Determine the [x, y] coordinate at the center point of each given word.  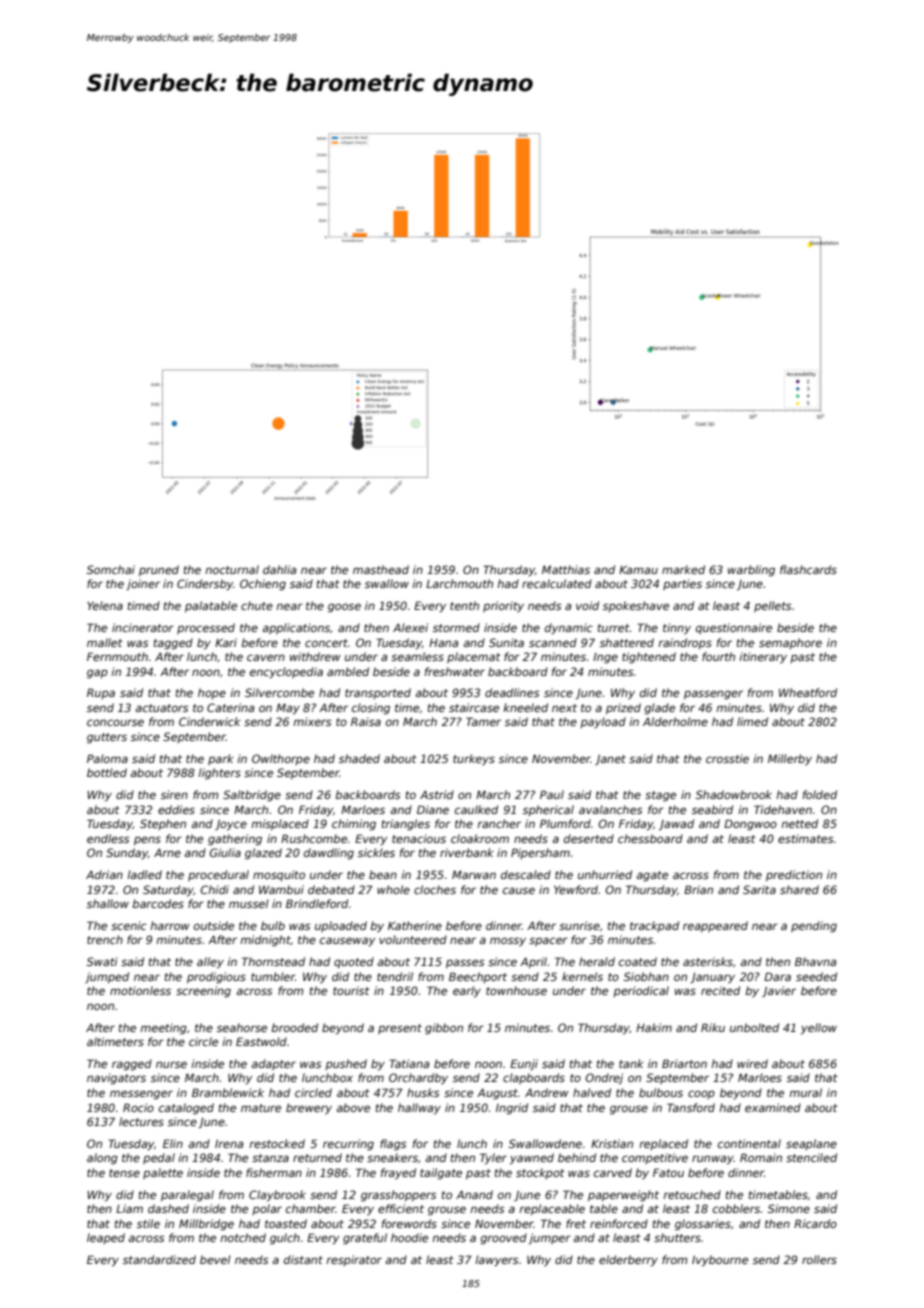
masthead [381, 569]
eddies [176, 809]
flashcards [808, 569]
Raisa [366, 721]
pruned [159, 570]
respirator [354, 1260]
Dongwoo [750, 825]
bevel [215, 1259]
